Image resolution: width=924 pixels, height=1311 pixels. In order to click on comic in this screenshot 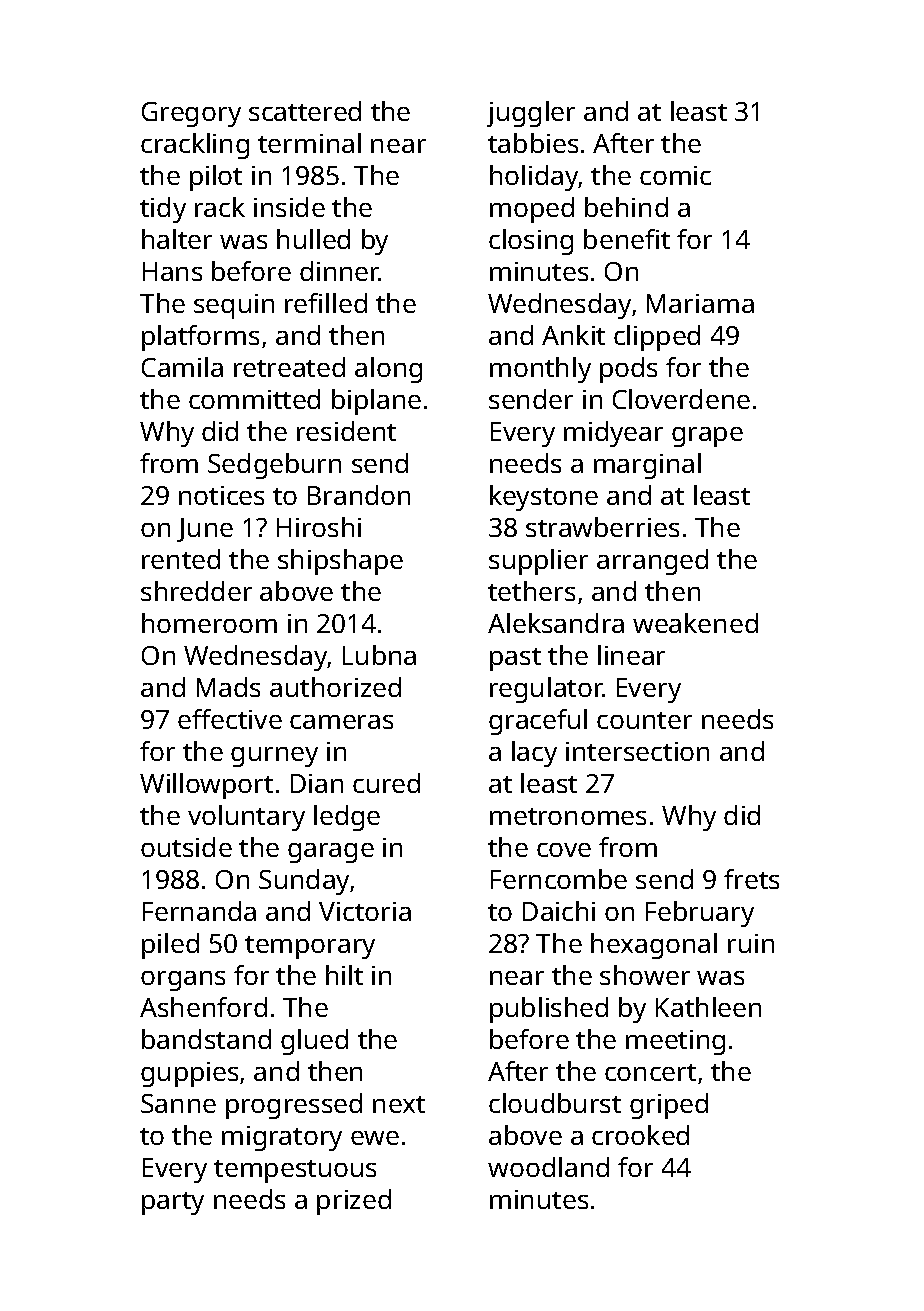, I will do `click(675, 175)`.
